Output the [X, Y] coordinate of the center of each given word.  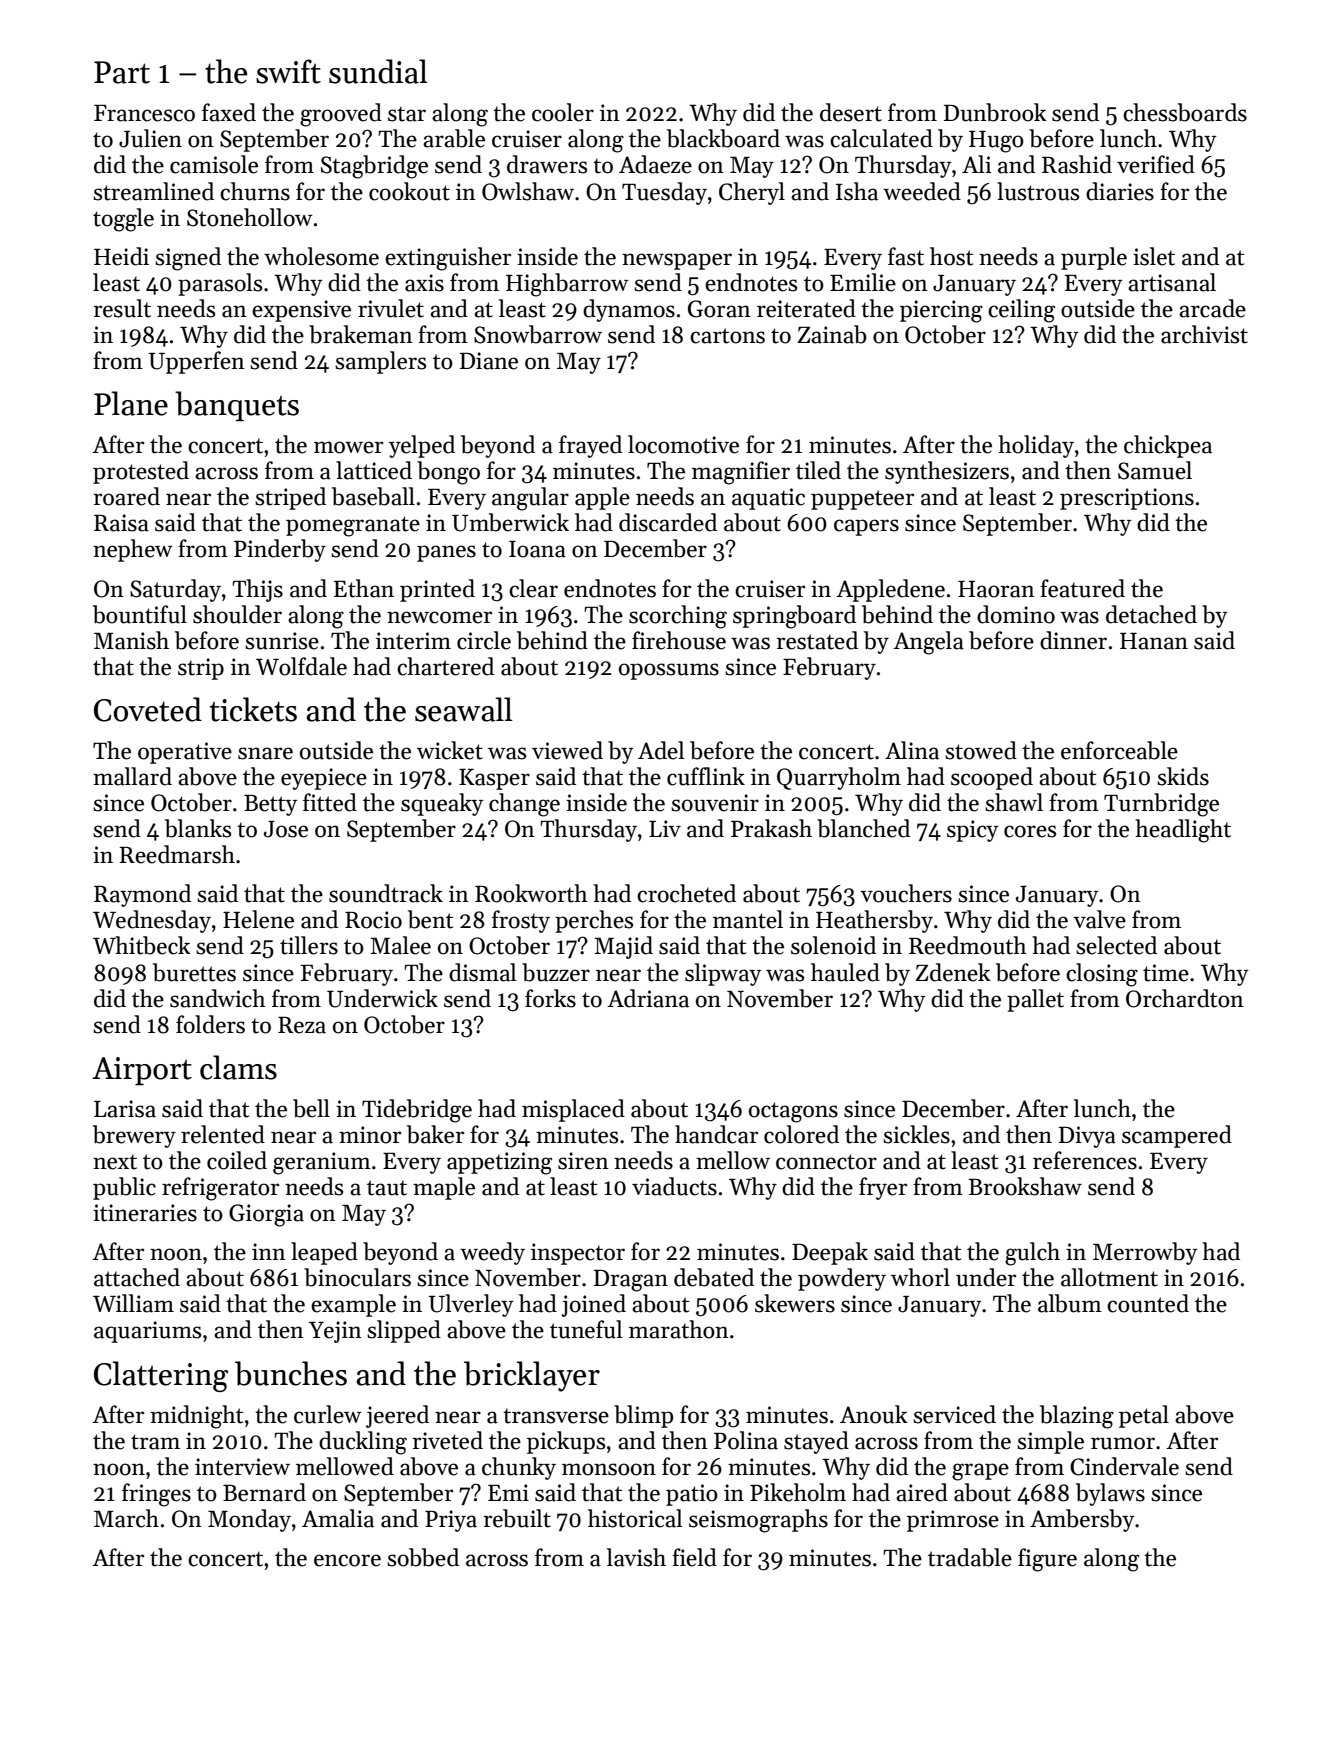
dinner [1073, 640]
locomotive [683, 444]
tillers [309, 945]
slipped [404, 1331]
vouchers [906, 893]
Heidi [121, 256]
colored [801, 1134]
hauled [845, 972]
